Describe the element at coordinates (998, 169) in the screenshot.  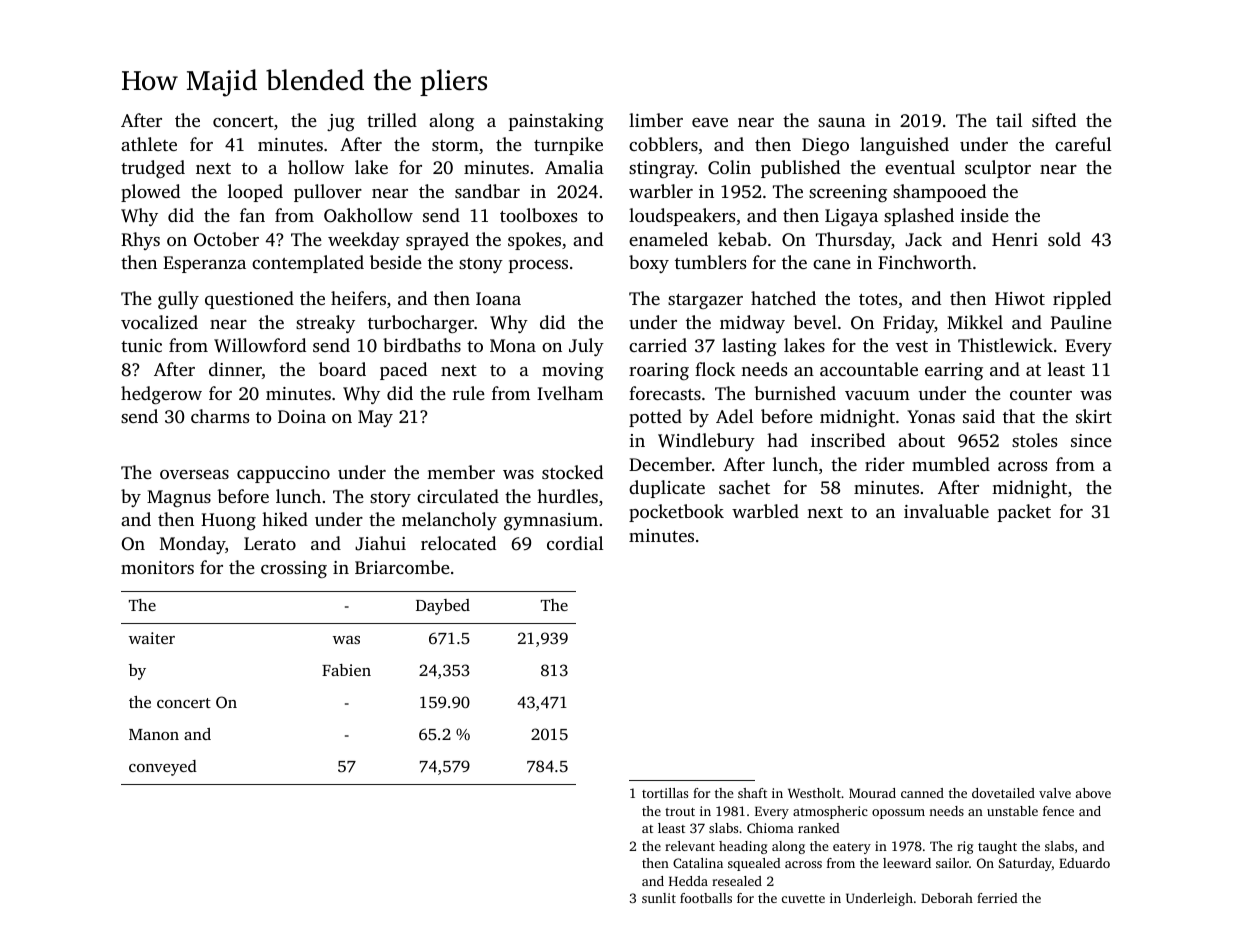
I see `sculptor` at that location.
